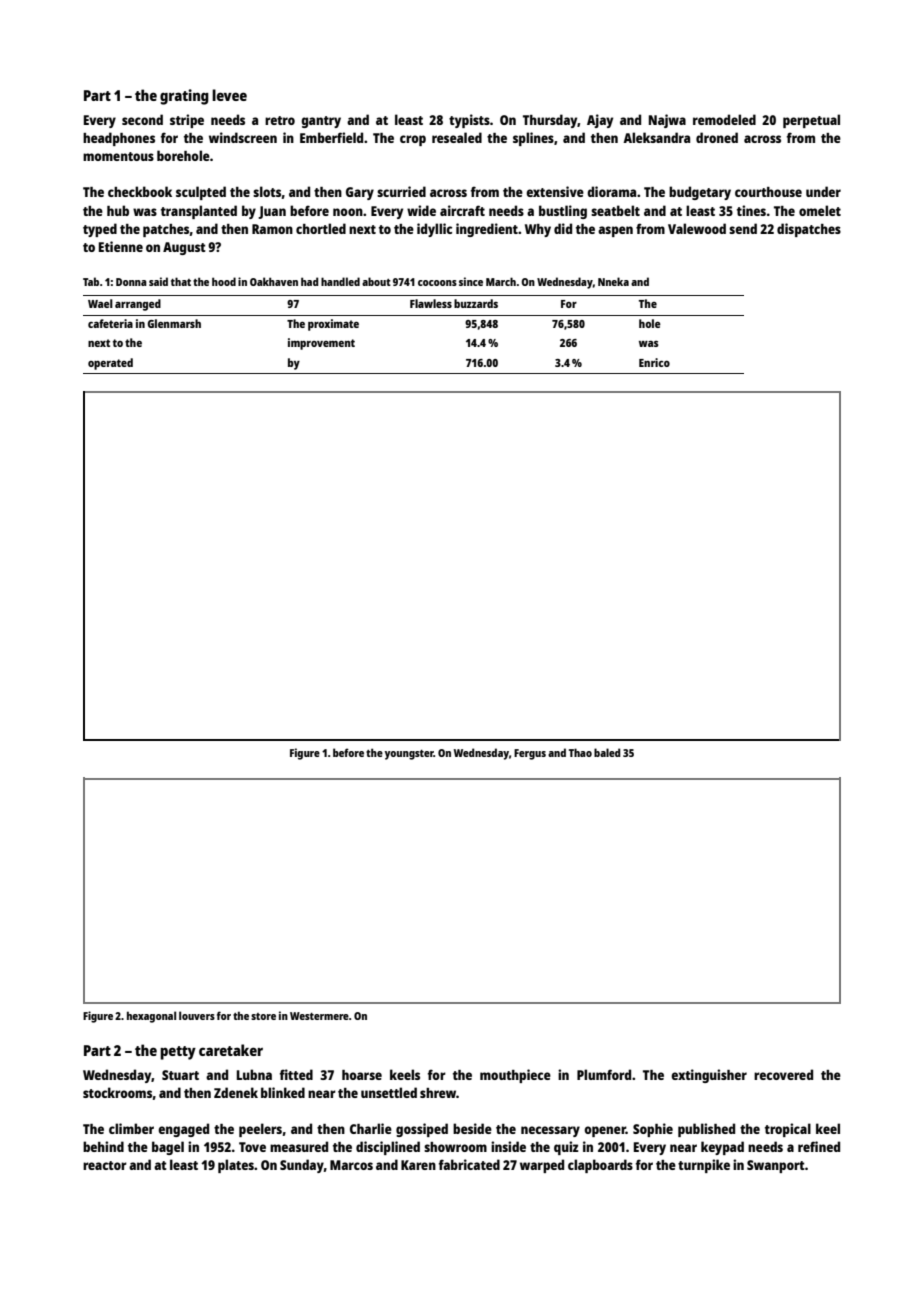  Describe the element at coordinates (389, 1092) in the screenshot. I see `unsettled` at that location.
